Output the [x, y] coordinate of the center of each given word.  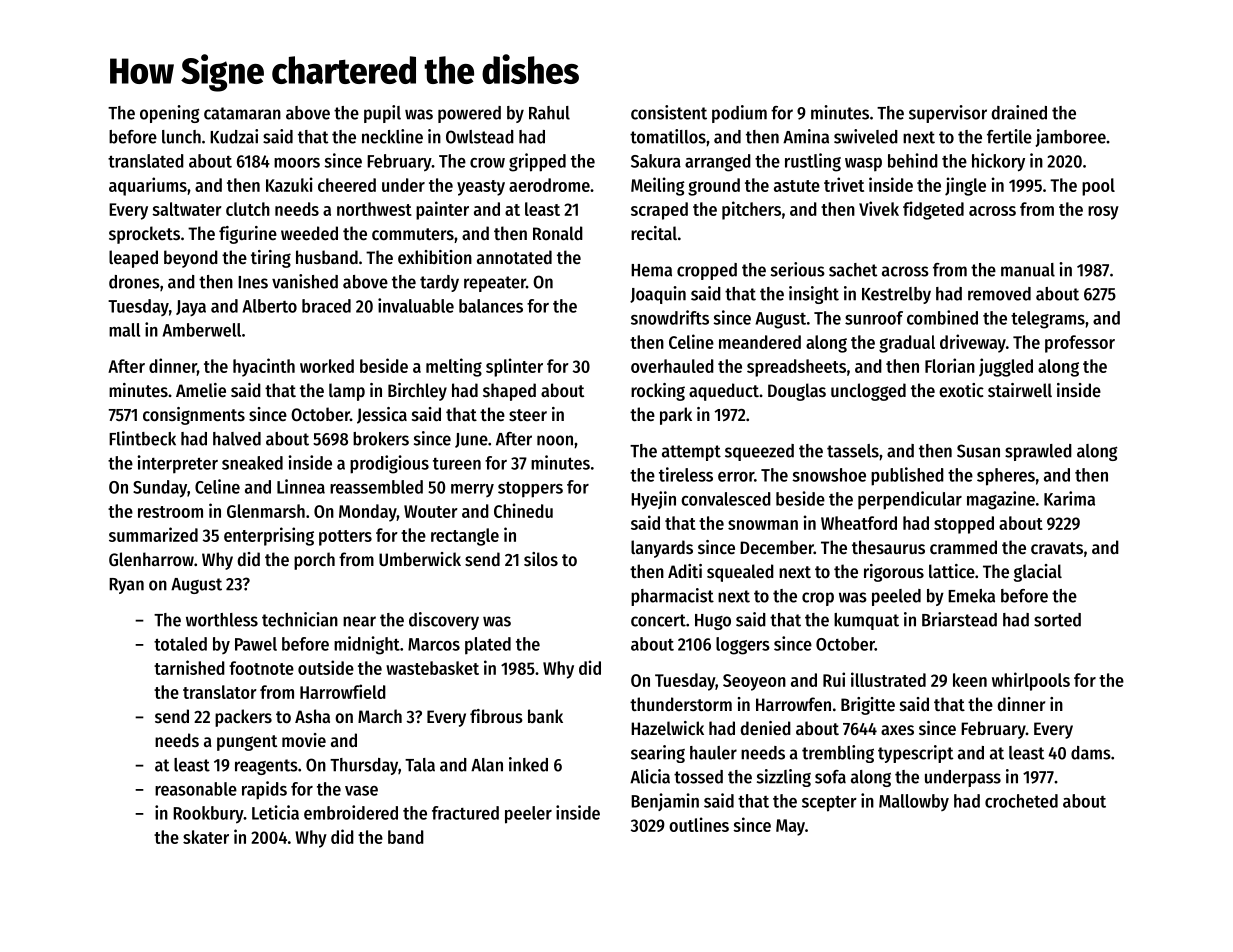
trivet [844, 184]
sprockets [144, 235]
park [676, 416]
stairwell [1020, 390]
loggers [743, 646]
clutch [248, 209]
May [790, 827]
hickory [998, 162]
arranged [718, 163]
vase [361, 791]
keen [970, 680]
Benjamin [665, 802]
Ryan [126, 586]
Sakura [656, 161]
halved [237, 439]
